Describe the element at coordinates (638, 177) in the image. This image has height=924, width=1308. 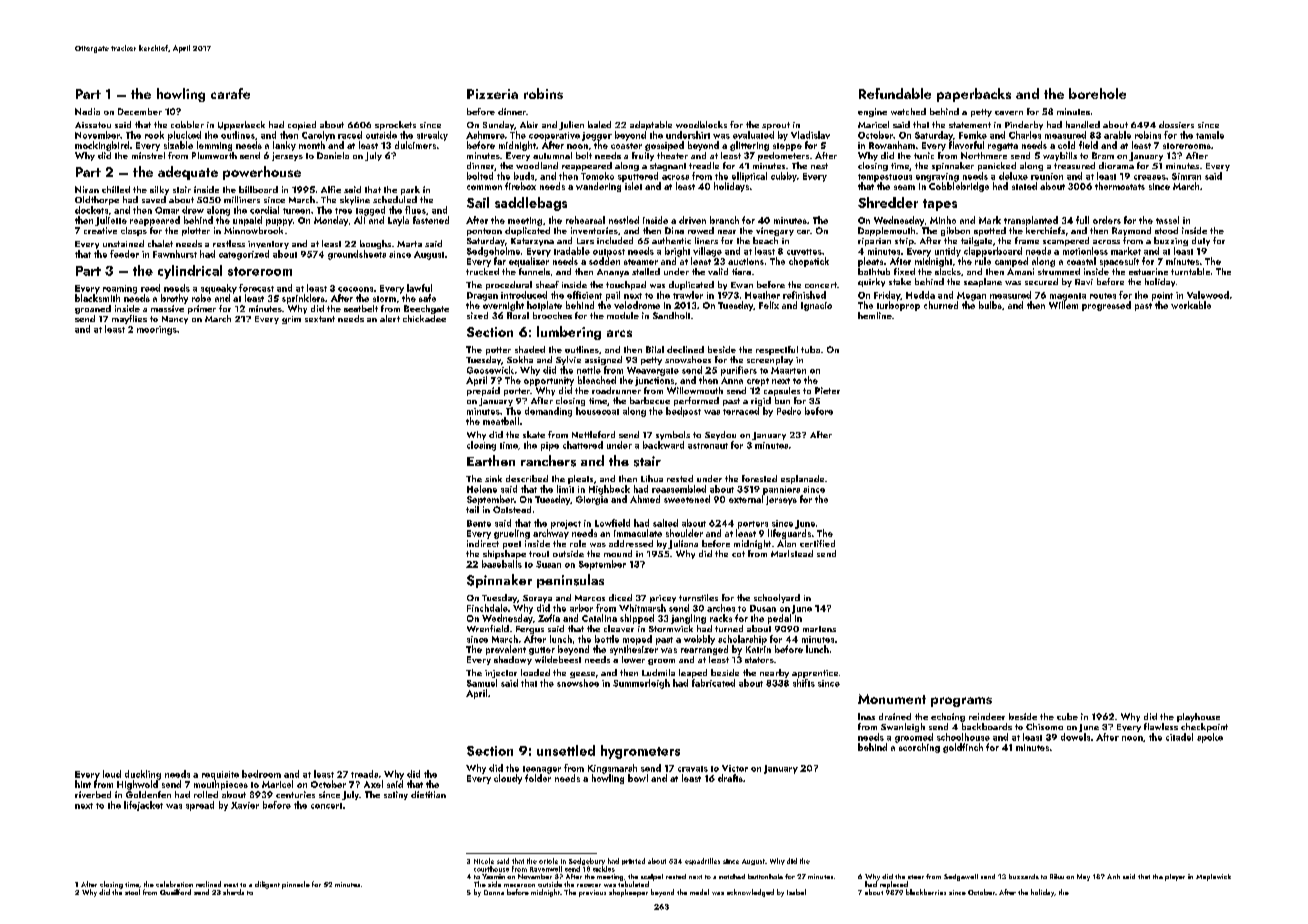
I see `sputtered` at that location.
